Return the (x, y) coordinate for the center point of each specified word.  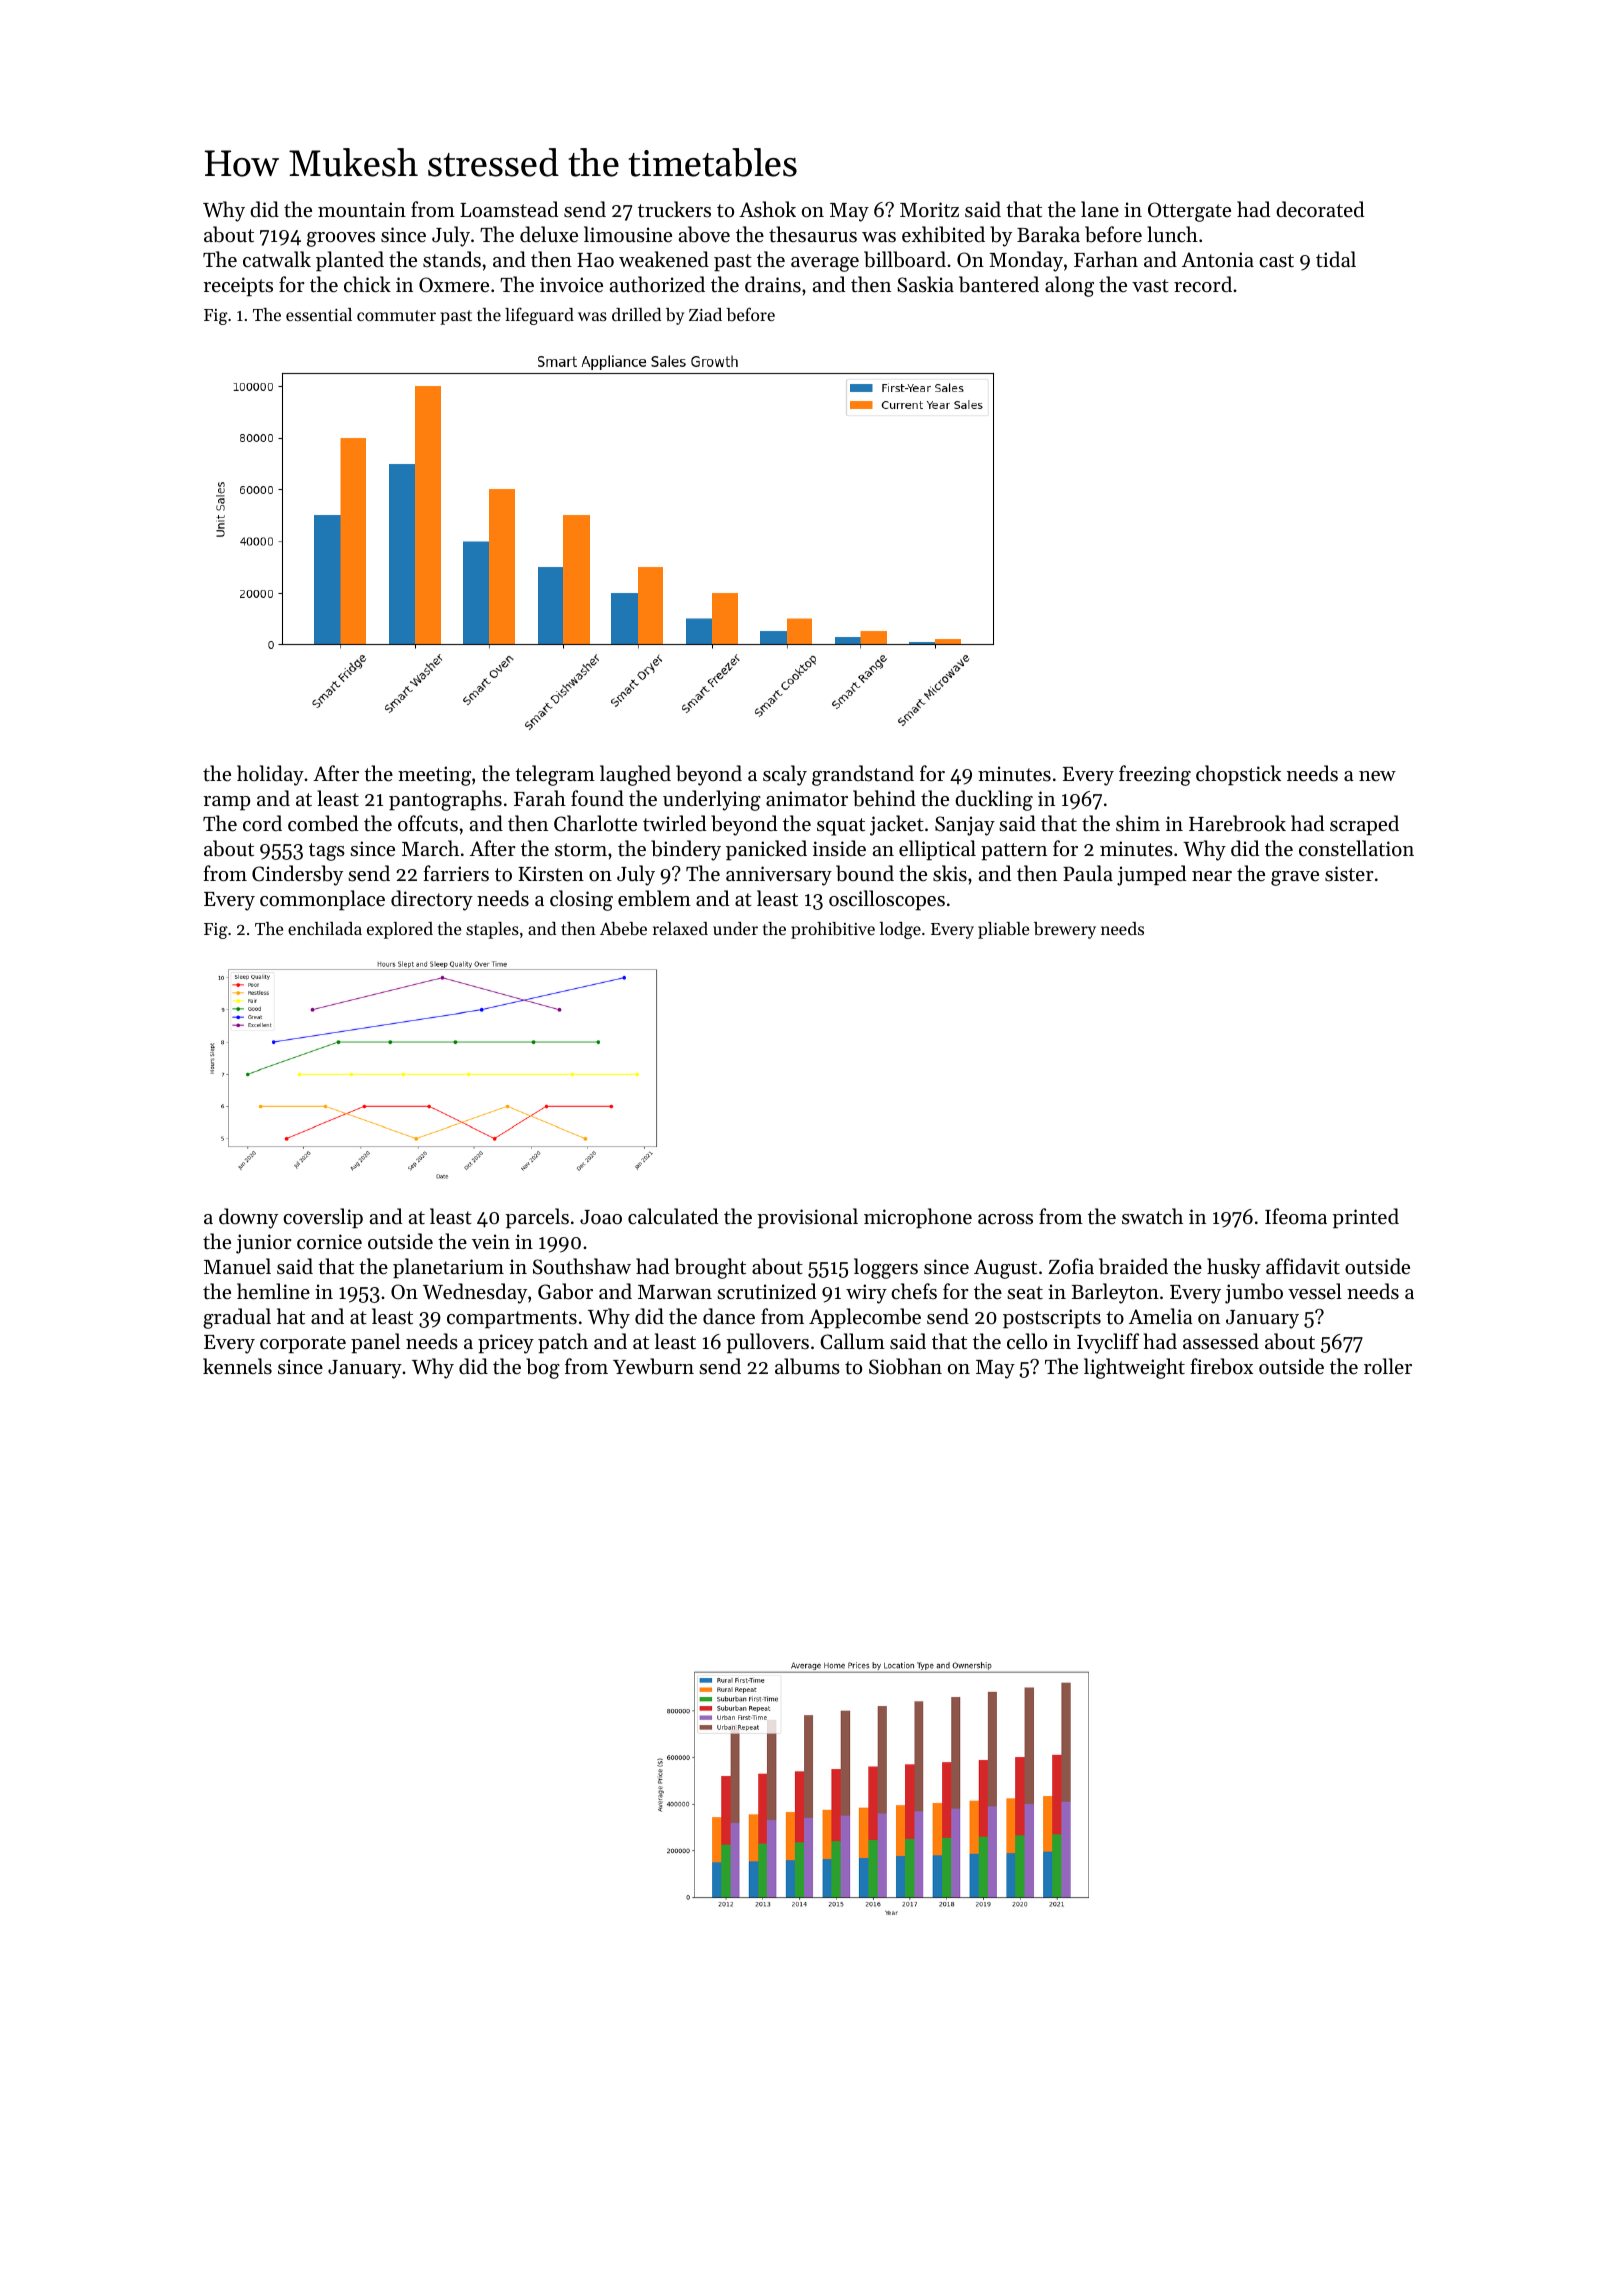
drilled (636, 314)
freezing (1155, 775)
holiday (270, 775)
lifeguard (539, 316)
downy (248, 1218)
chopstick (1238, 775)
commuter (396, 315)
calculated (673, 1216)
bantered (999, 284)
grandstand (863, 775)
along (1069, 286)
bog (543, 1368)
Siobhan (905, 1366)
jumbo (1254, 1293)
